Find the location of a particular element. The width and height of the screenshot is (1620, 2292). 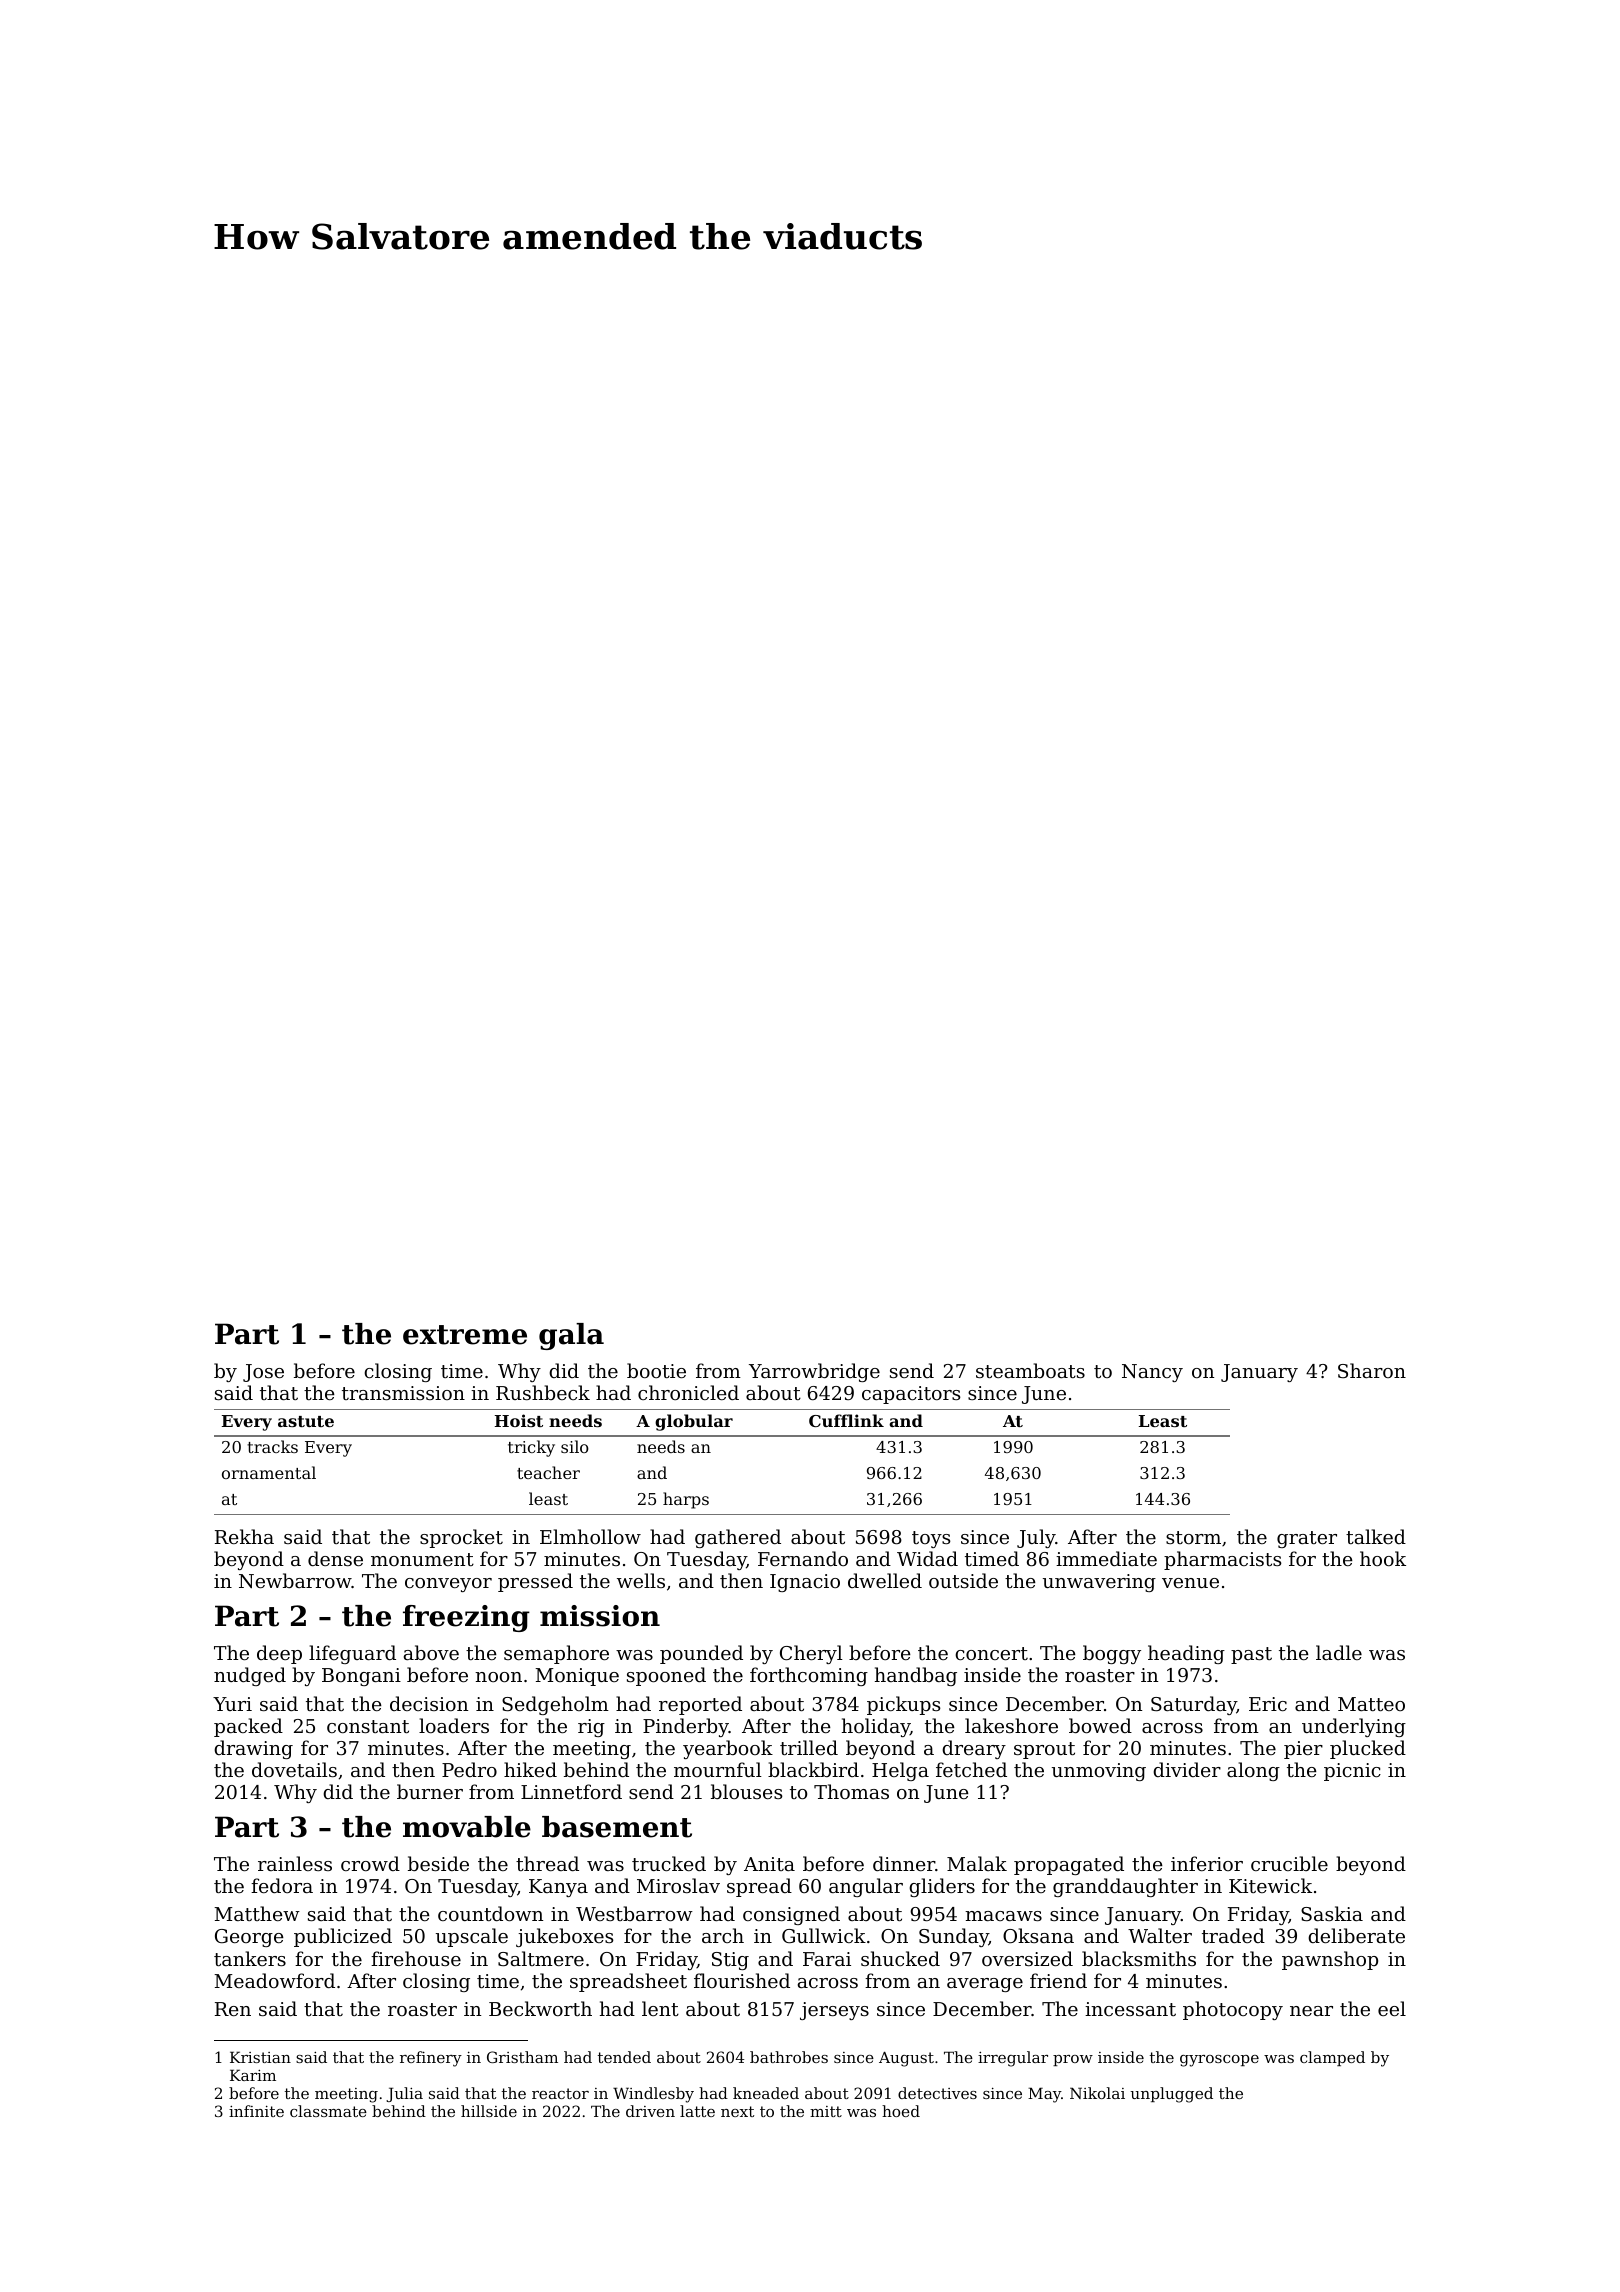

Nancy is located at coordinates (1152, 1373).
